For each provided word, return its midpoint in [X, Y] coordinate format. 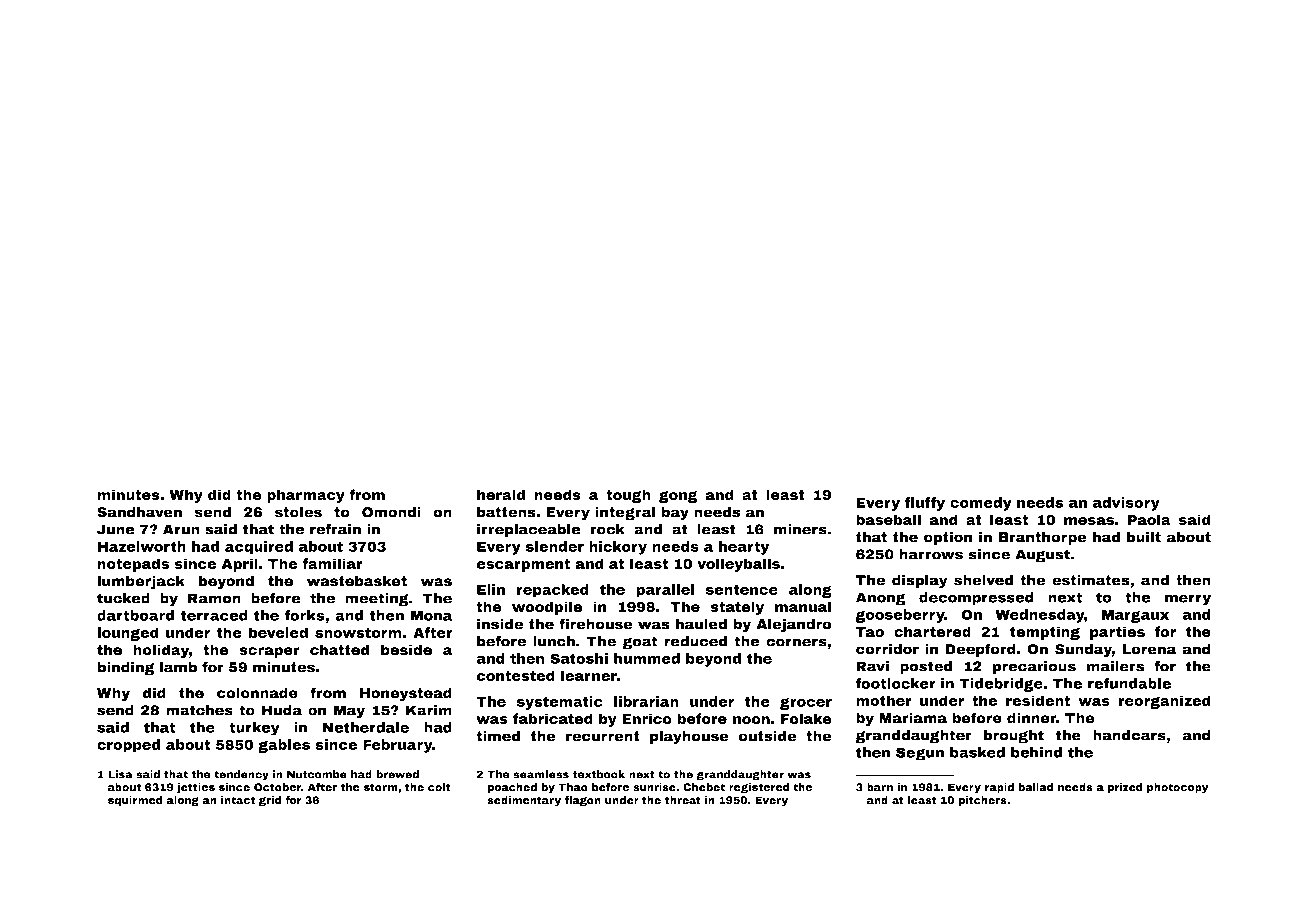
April [240, 565]
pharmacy [306, 496]
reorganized [1164, 702]
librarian [646, 701]
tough [628, 496]
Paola [1149, 519]
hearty [744, 548]
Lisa [120, 774]
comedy [981, 504]
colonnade [257, 693]
